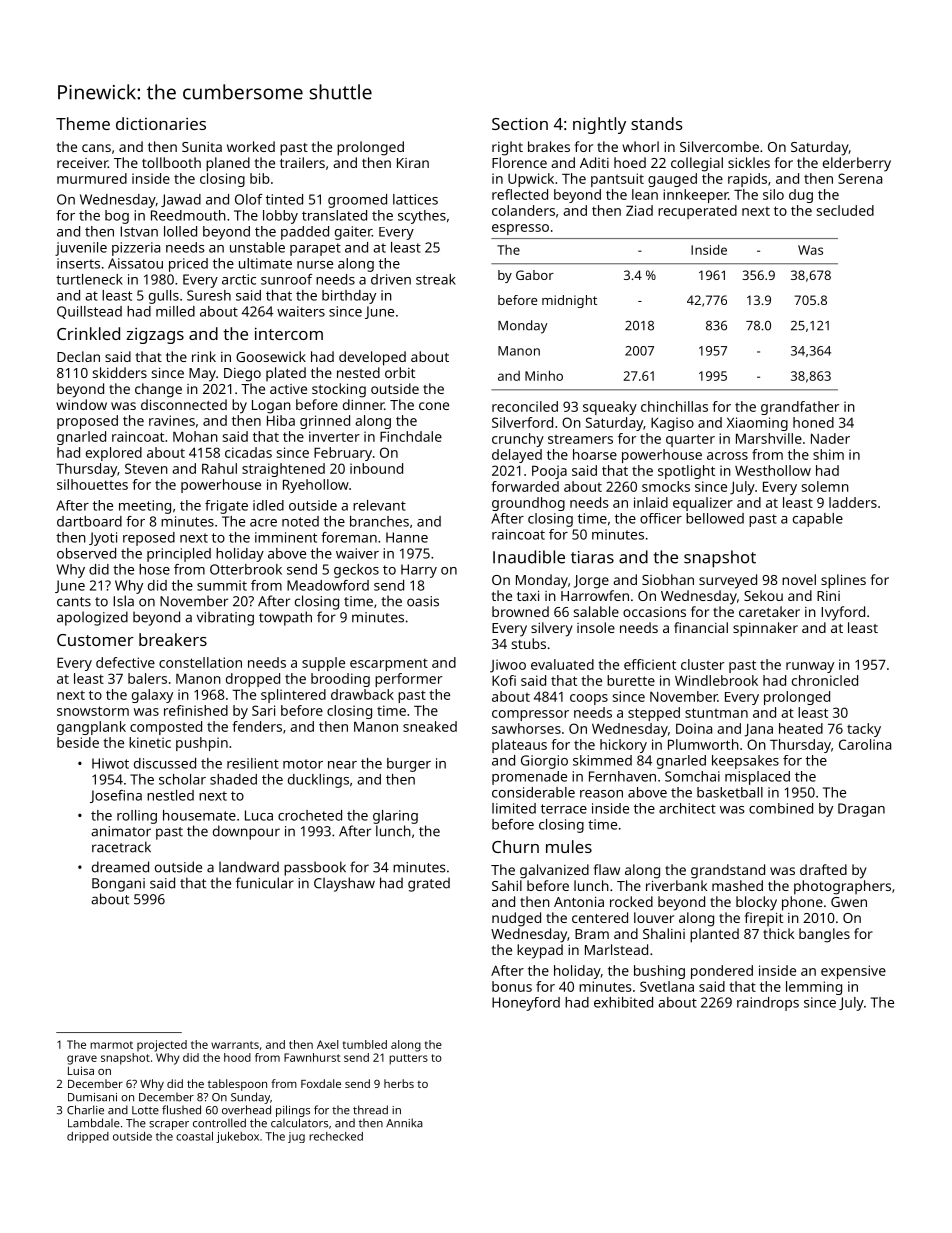  Describe the element at coordinates (161, 123) in the screenshot. I see `dictionaries` at that location.
